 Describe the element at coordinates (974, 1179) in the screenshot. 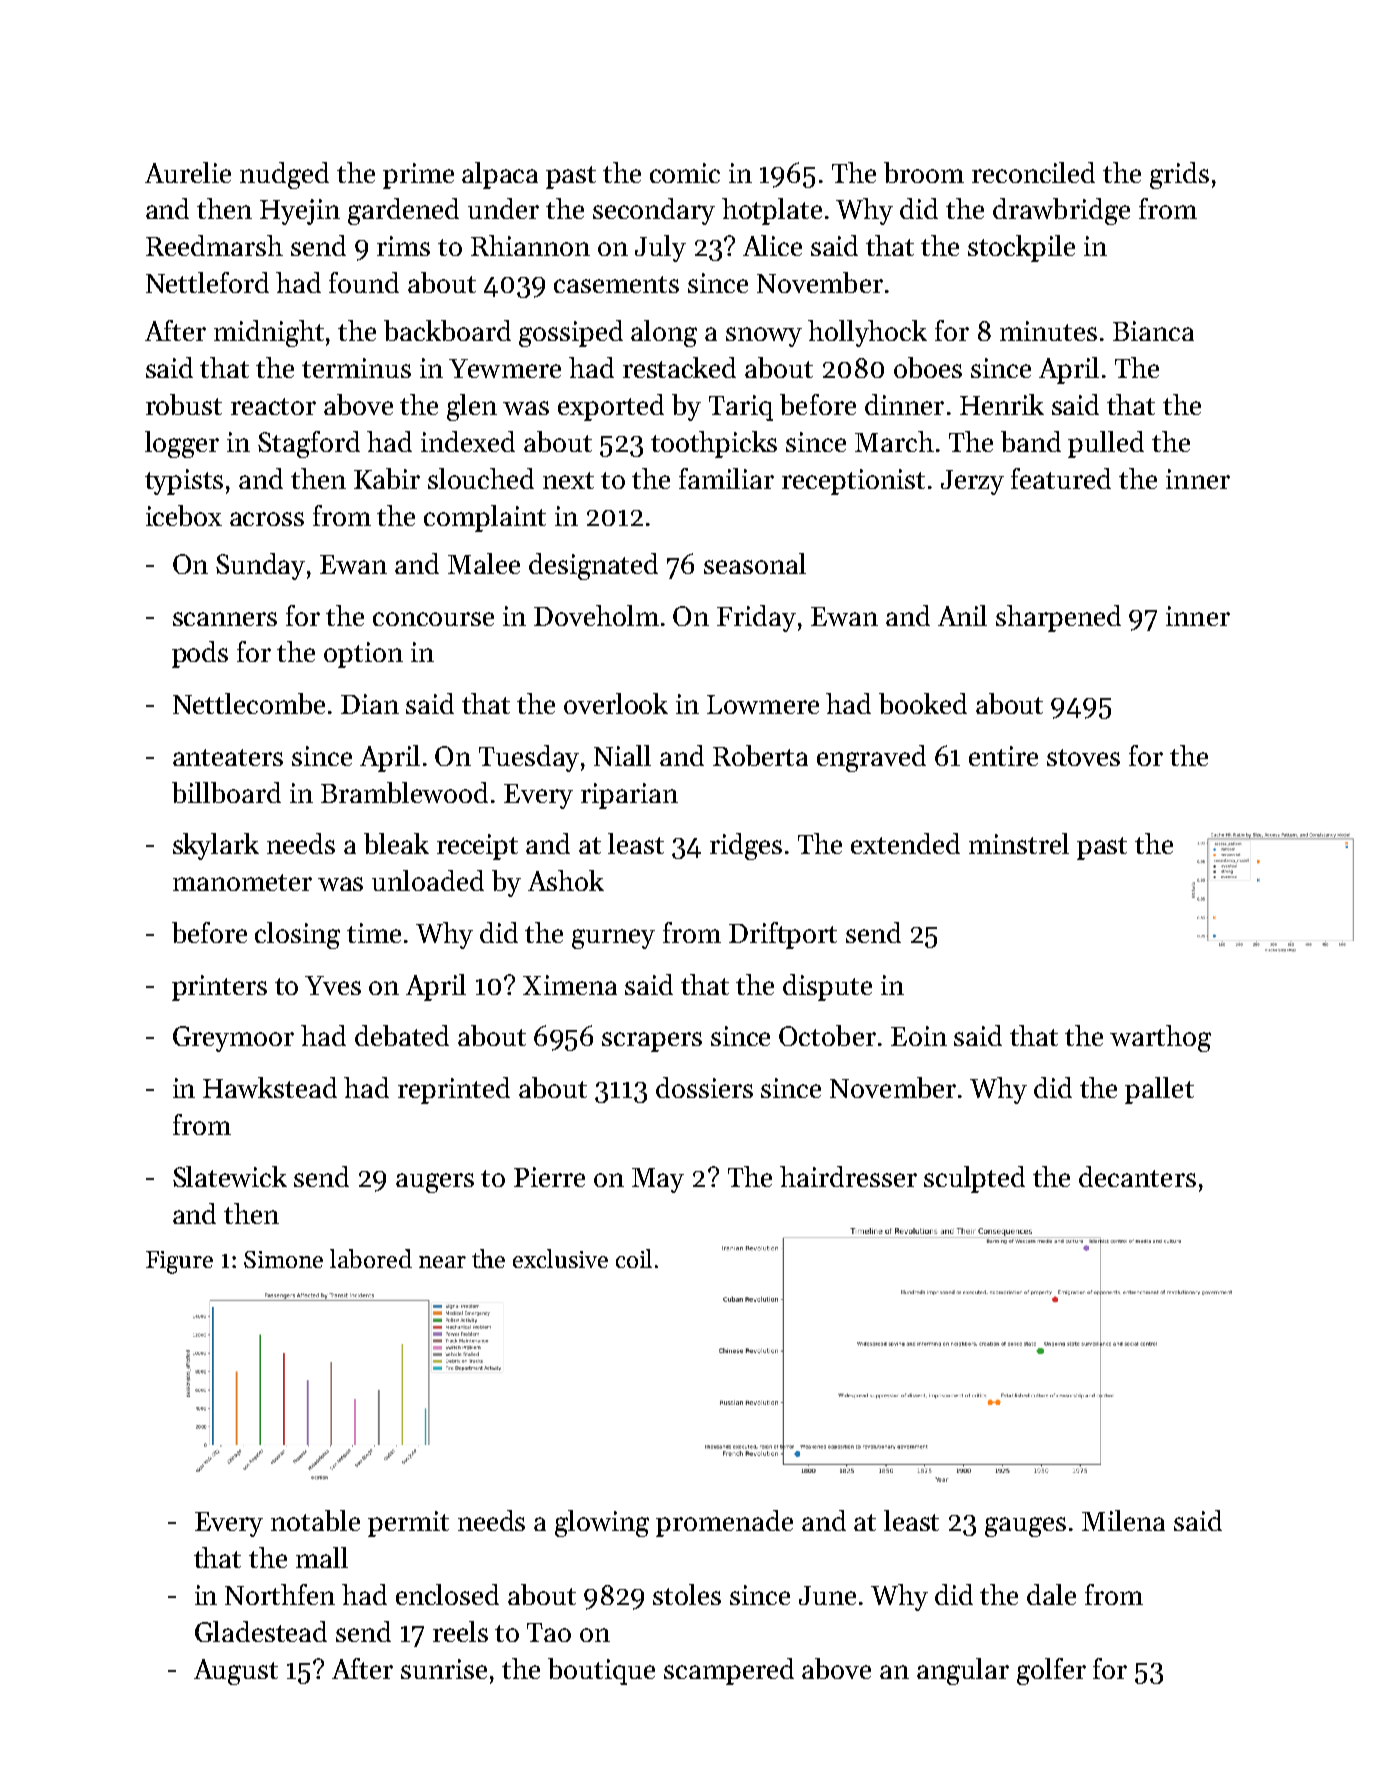

I see `sculpted` at that location.
